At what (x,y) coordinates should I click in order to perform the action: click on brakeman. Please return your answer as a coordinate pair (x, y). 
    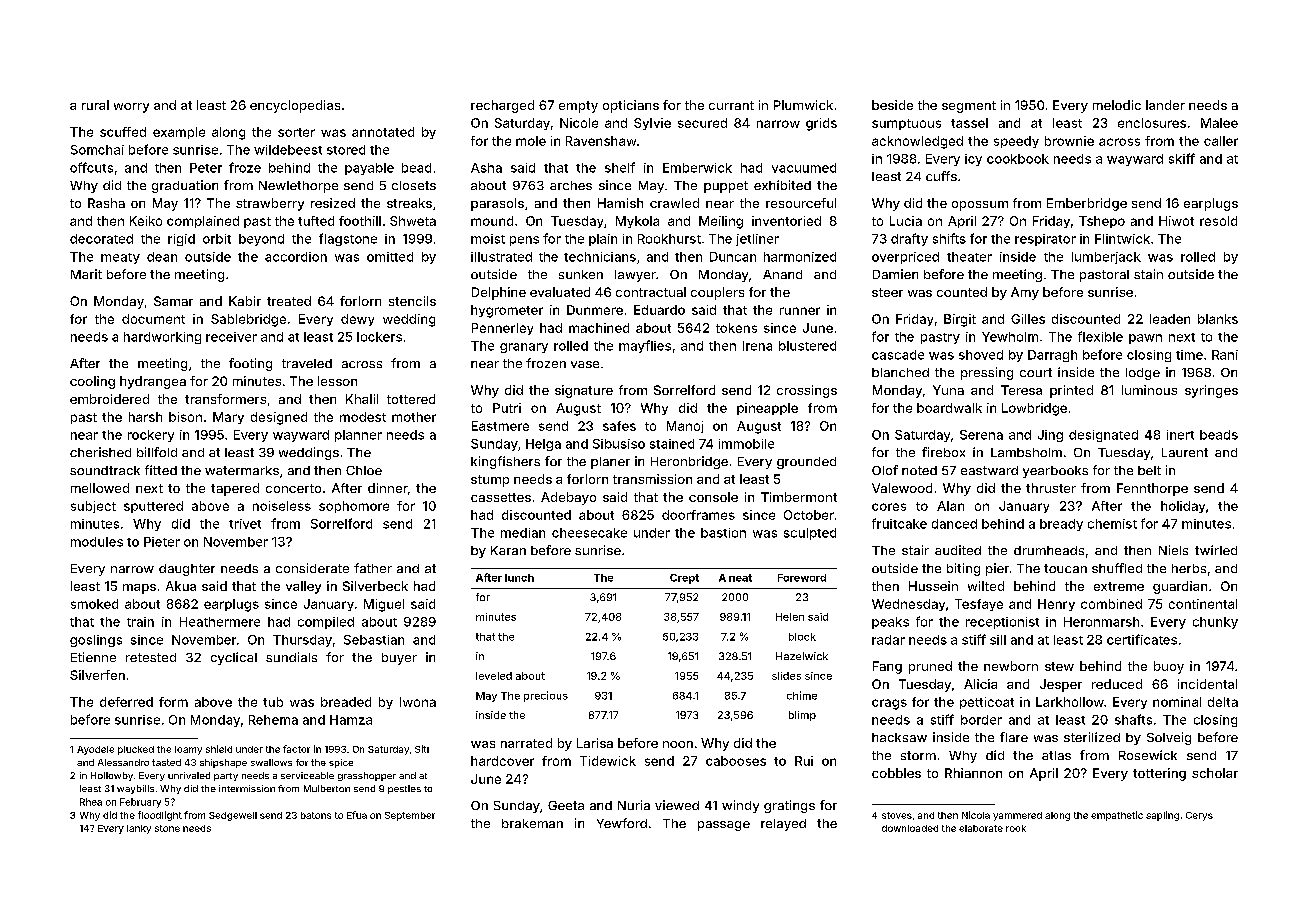
    Looking at the image, I should click on (532, 823).
